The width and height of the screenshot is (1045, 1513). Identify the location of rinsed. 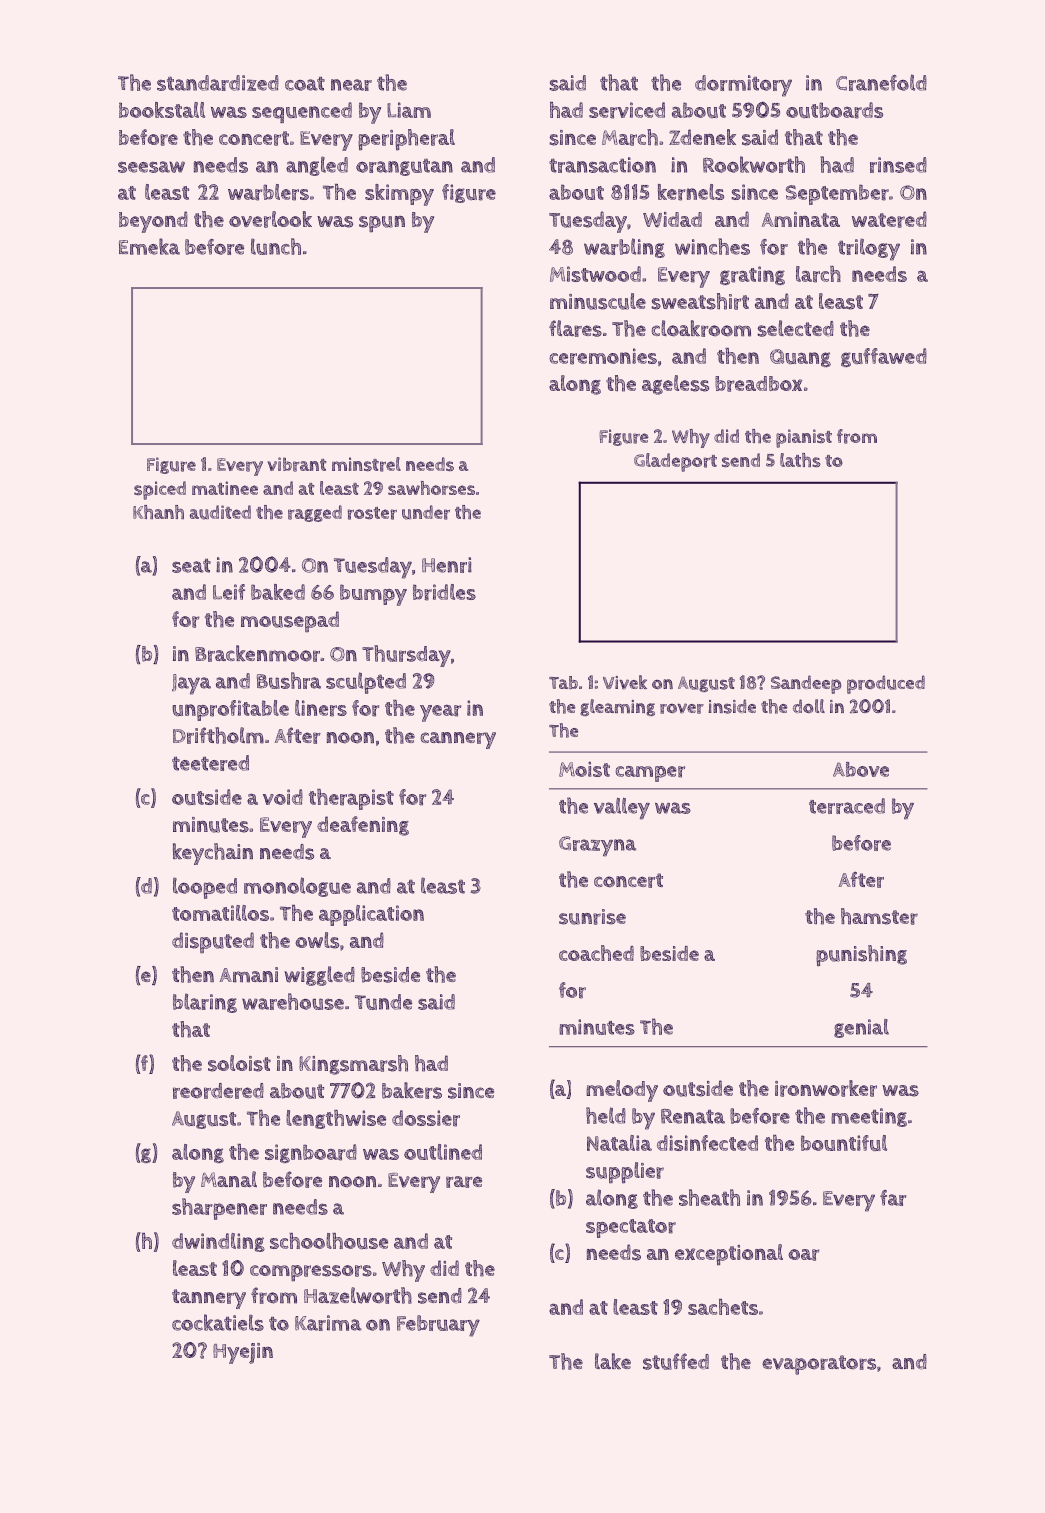
(898, 165).
